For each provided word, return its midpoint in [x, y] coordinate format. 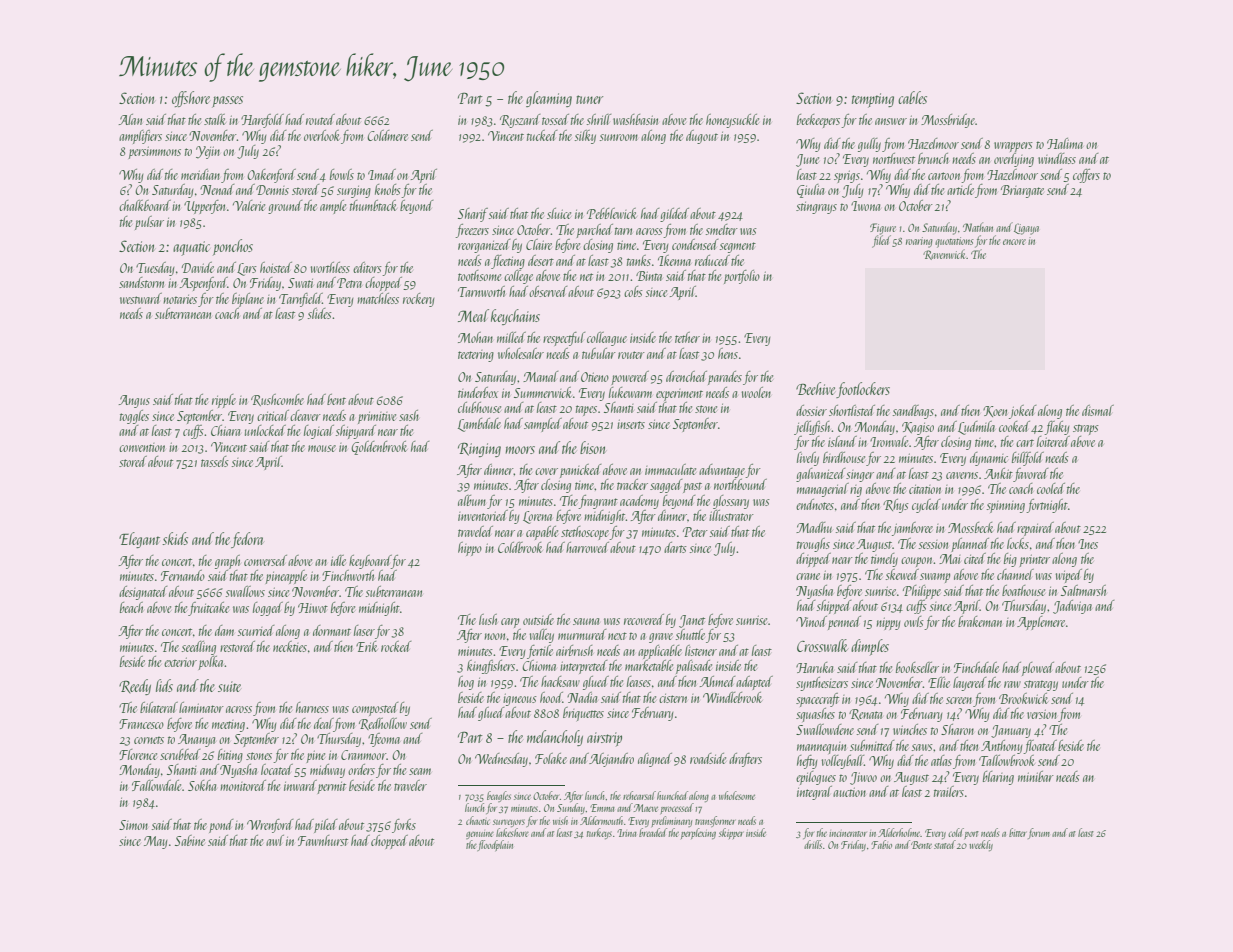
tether [687, 337]
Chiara [225, 430]
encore [1014, 242]
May [156, 842]
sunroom [619, 137]
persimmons [154, 152]
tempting [873, 100]
